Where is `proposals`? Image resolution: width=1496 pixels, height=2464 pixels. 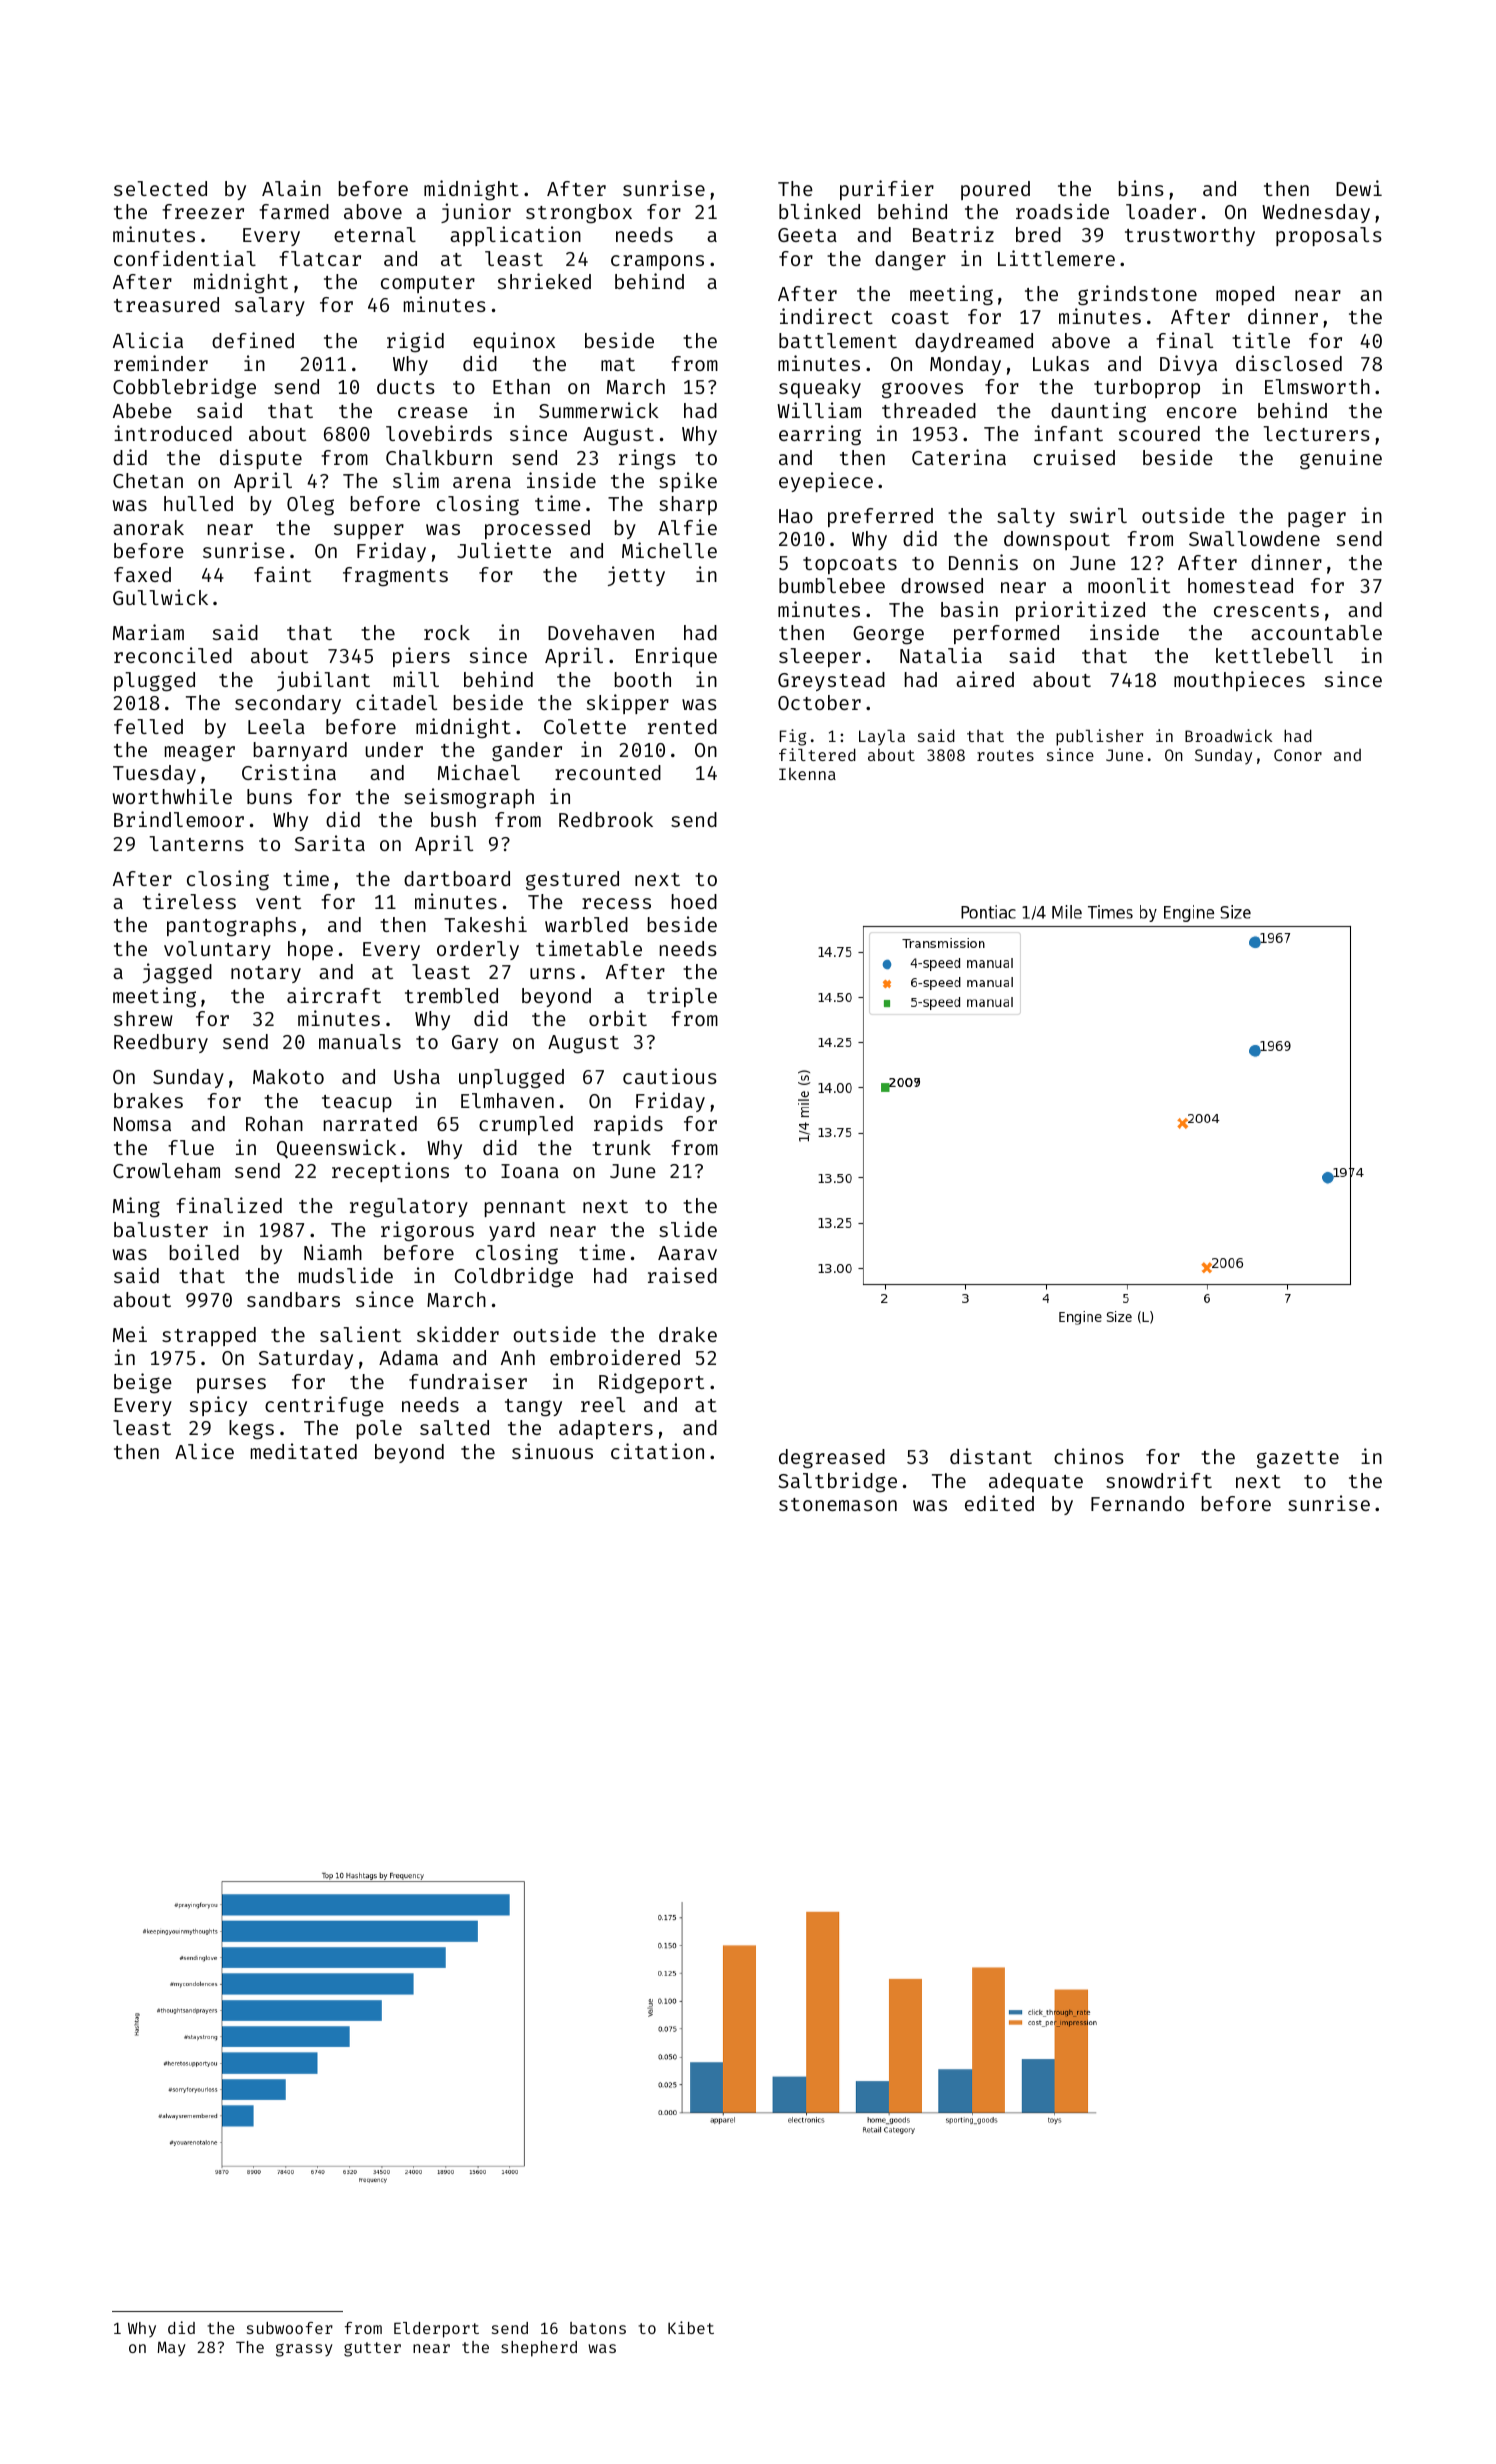
proposals is located at coordinates (1329, 236).
